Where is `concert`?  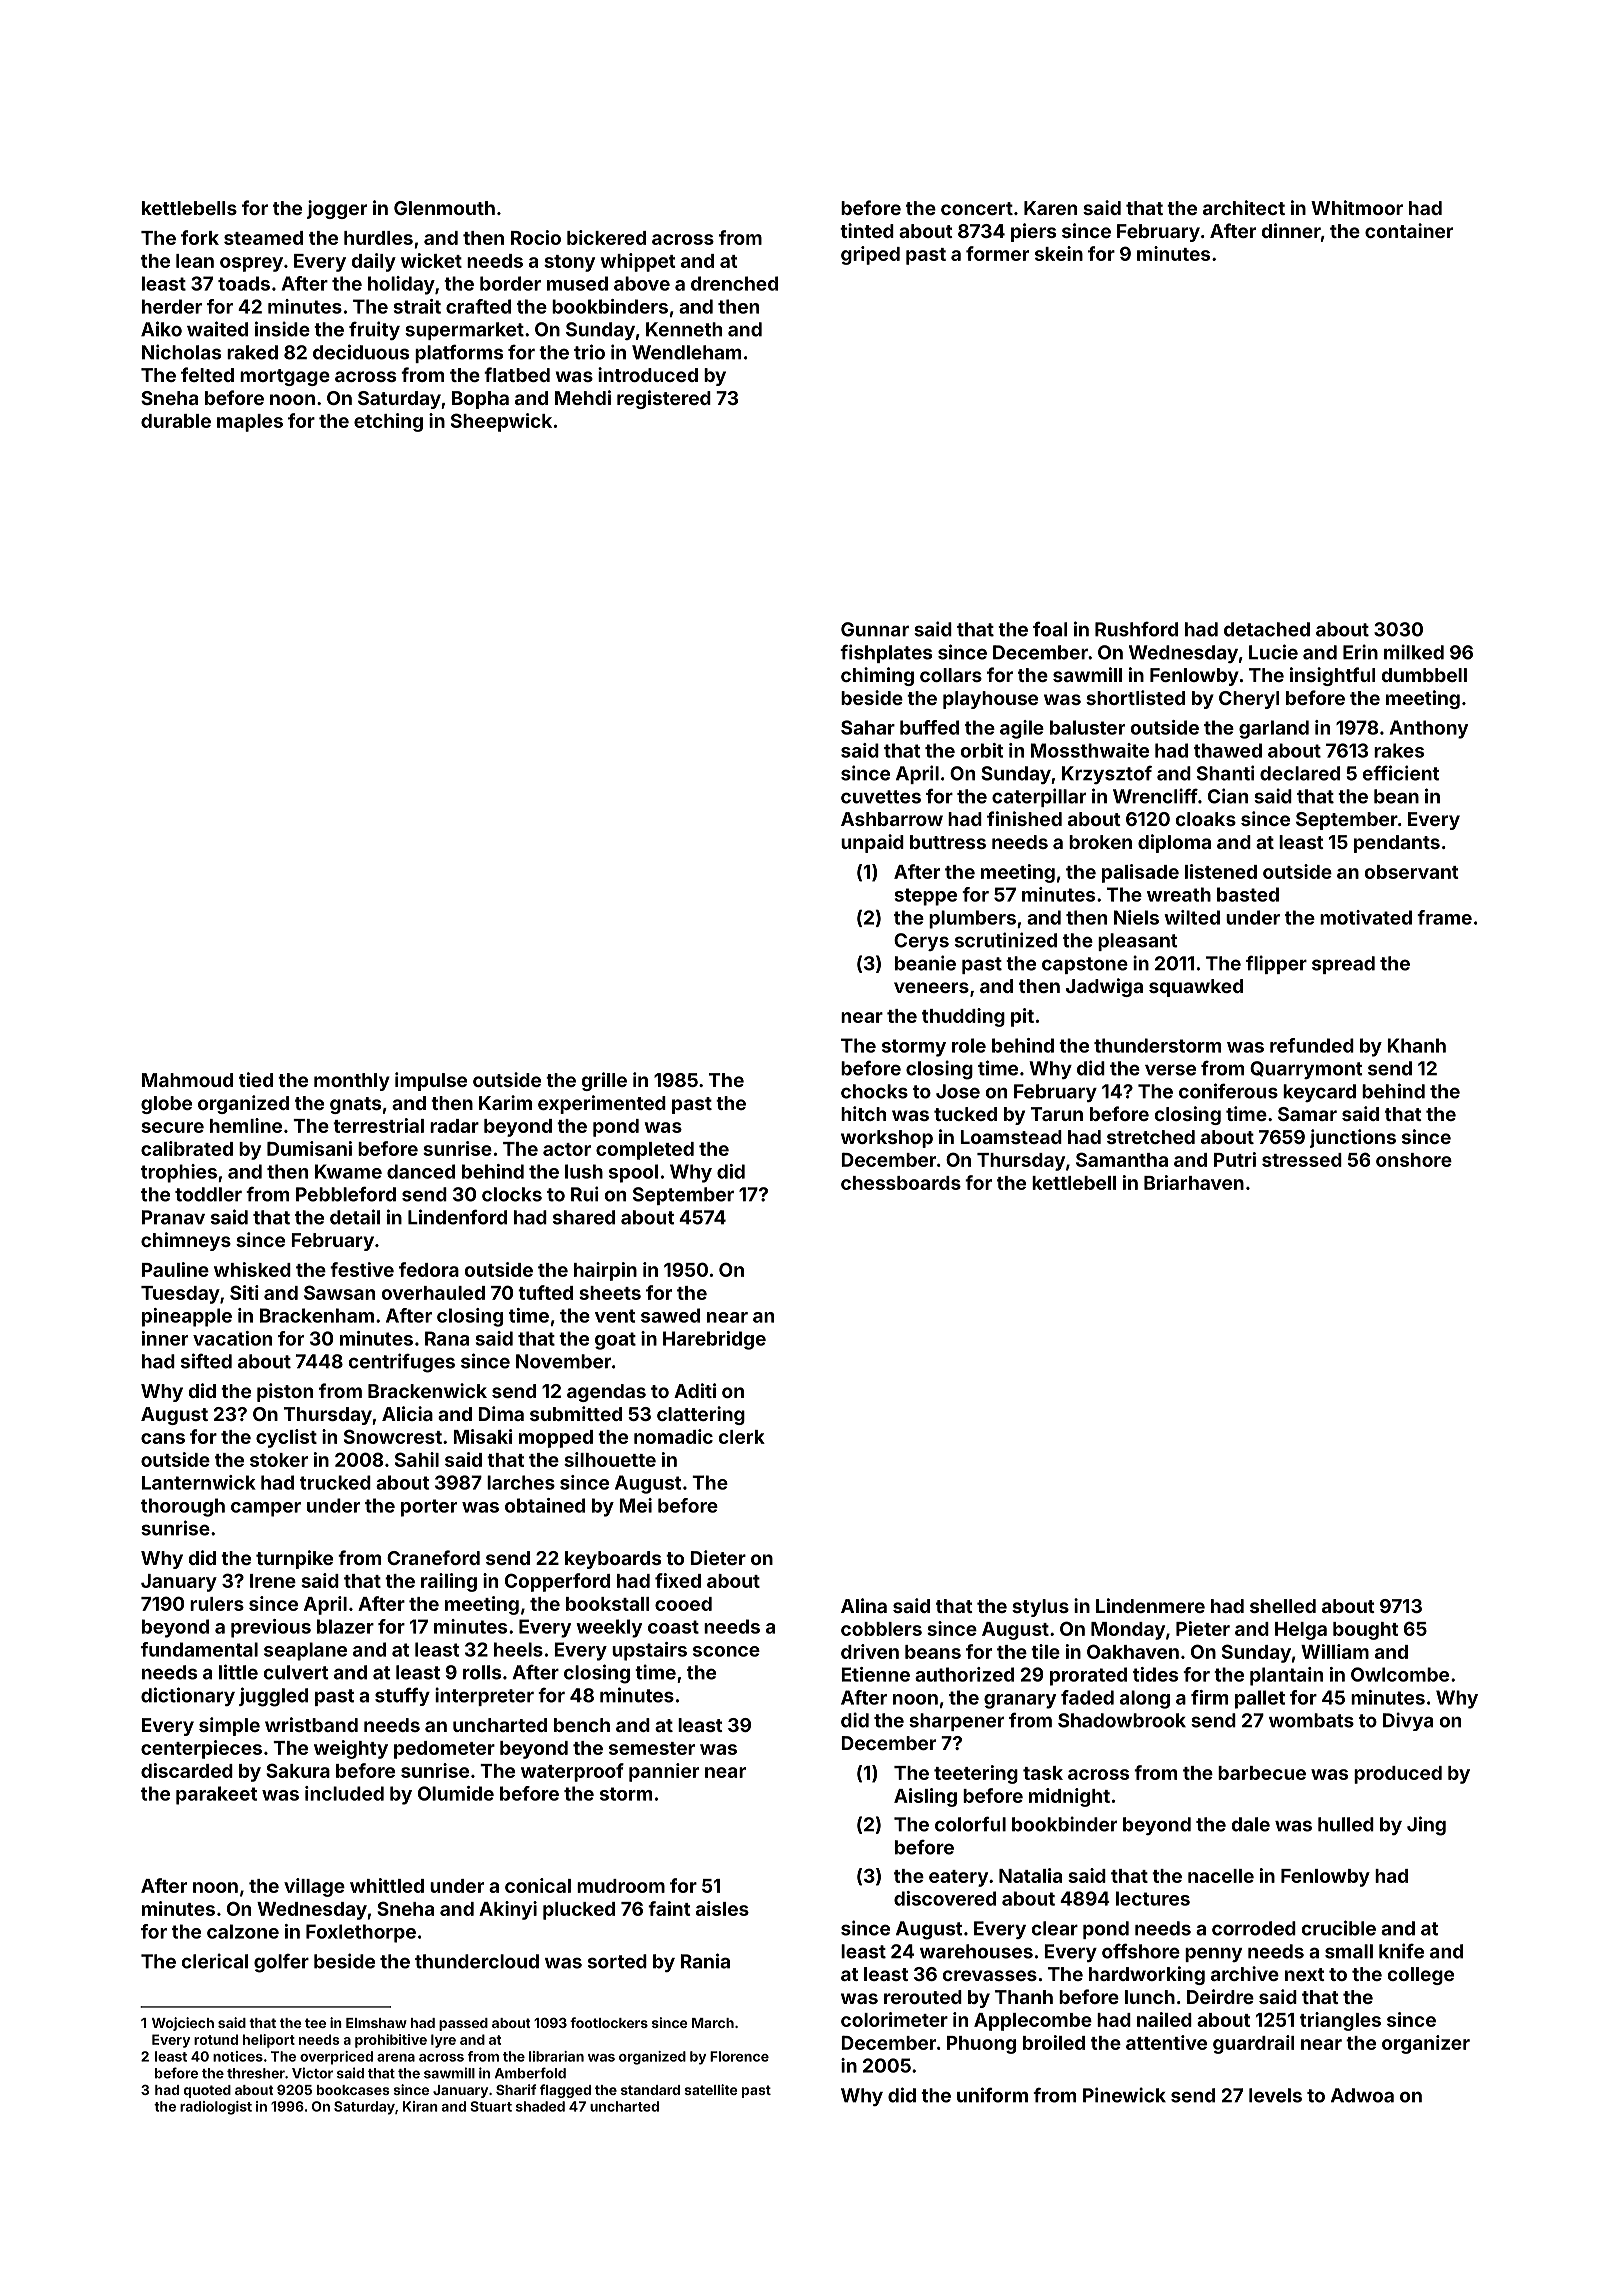 concert is located at coordinates (977, 208).
